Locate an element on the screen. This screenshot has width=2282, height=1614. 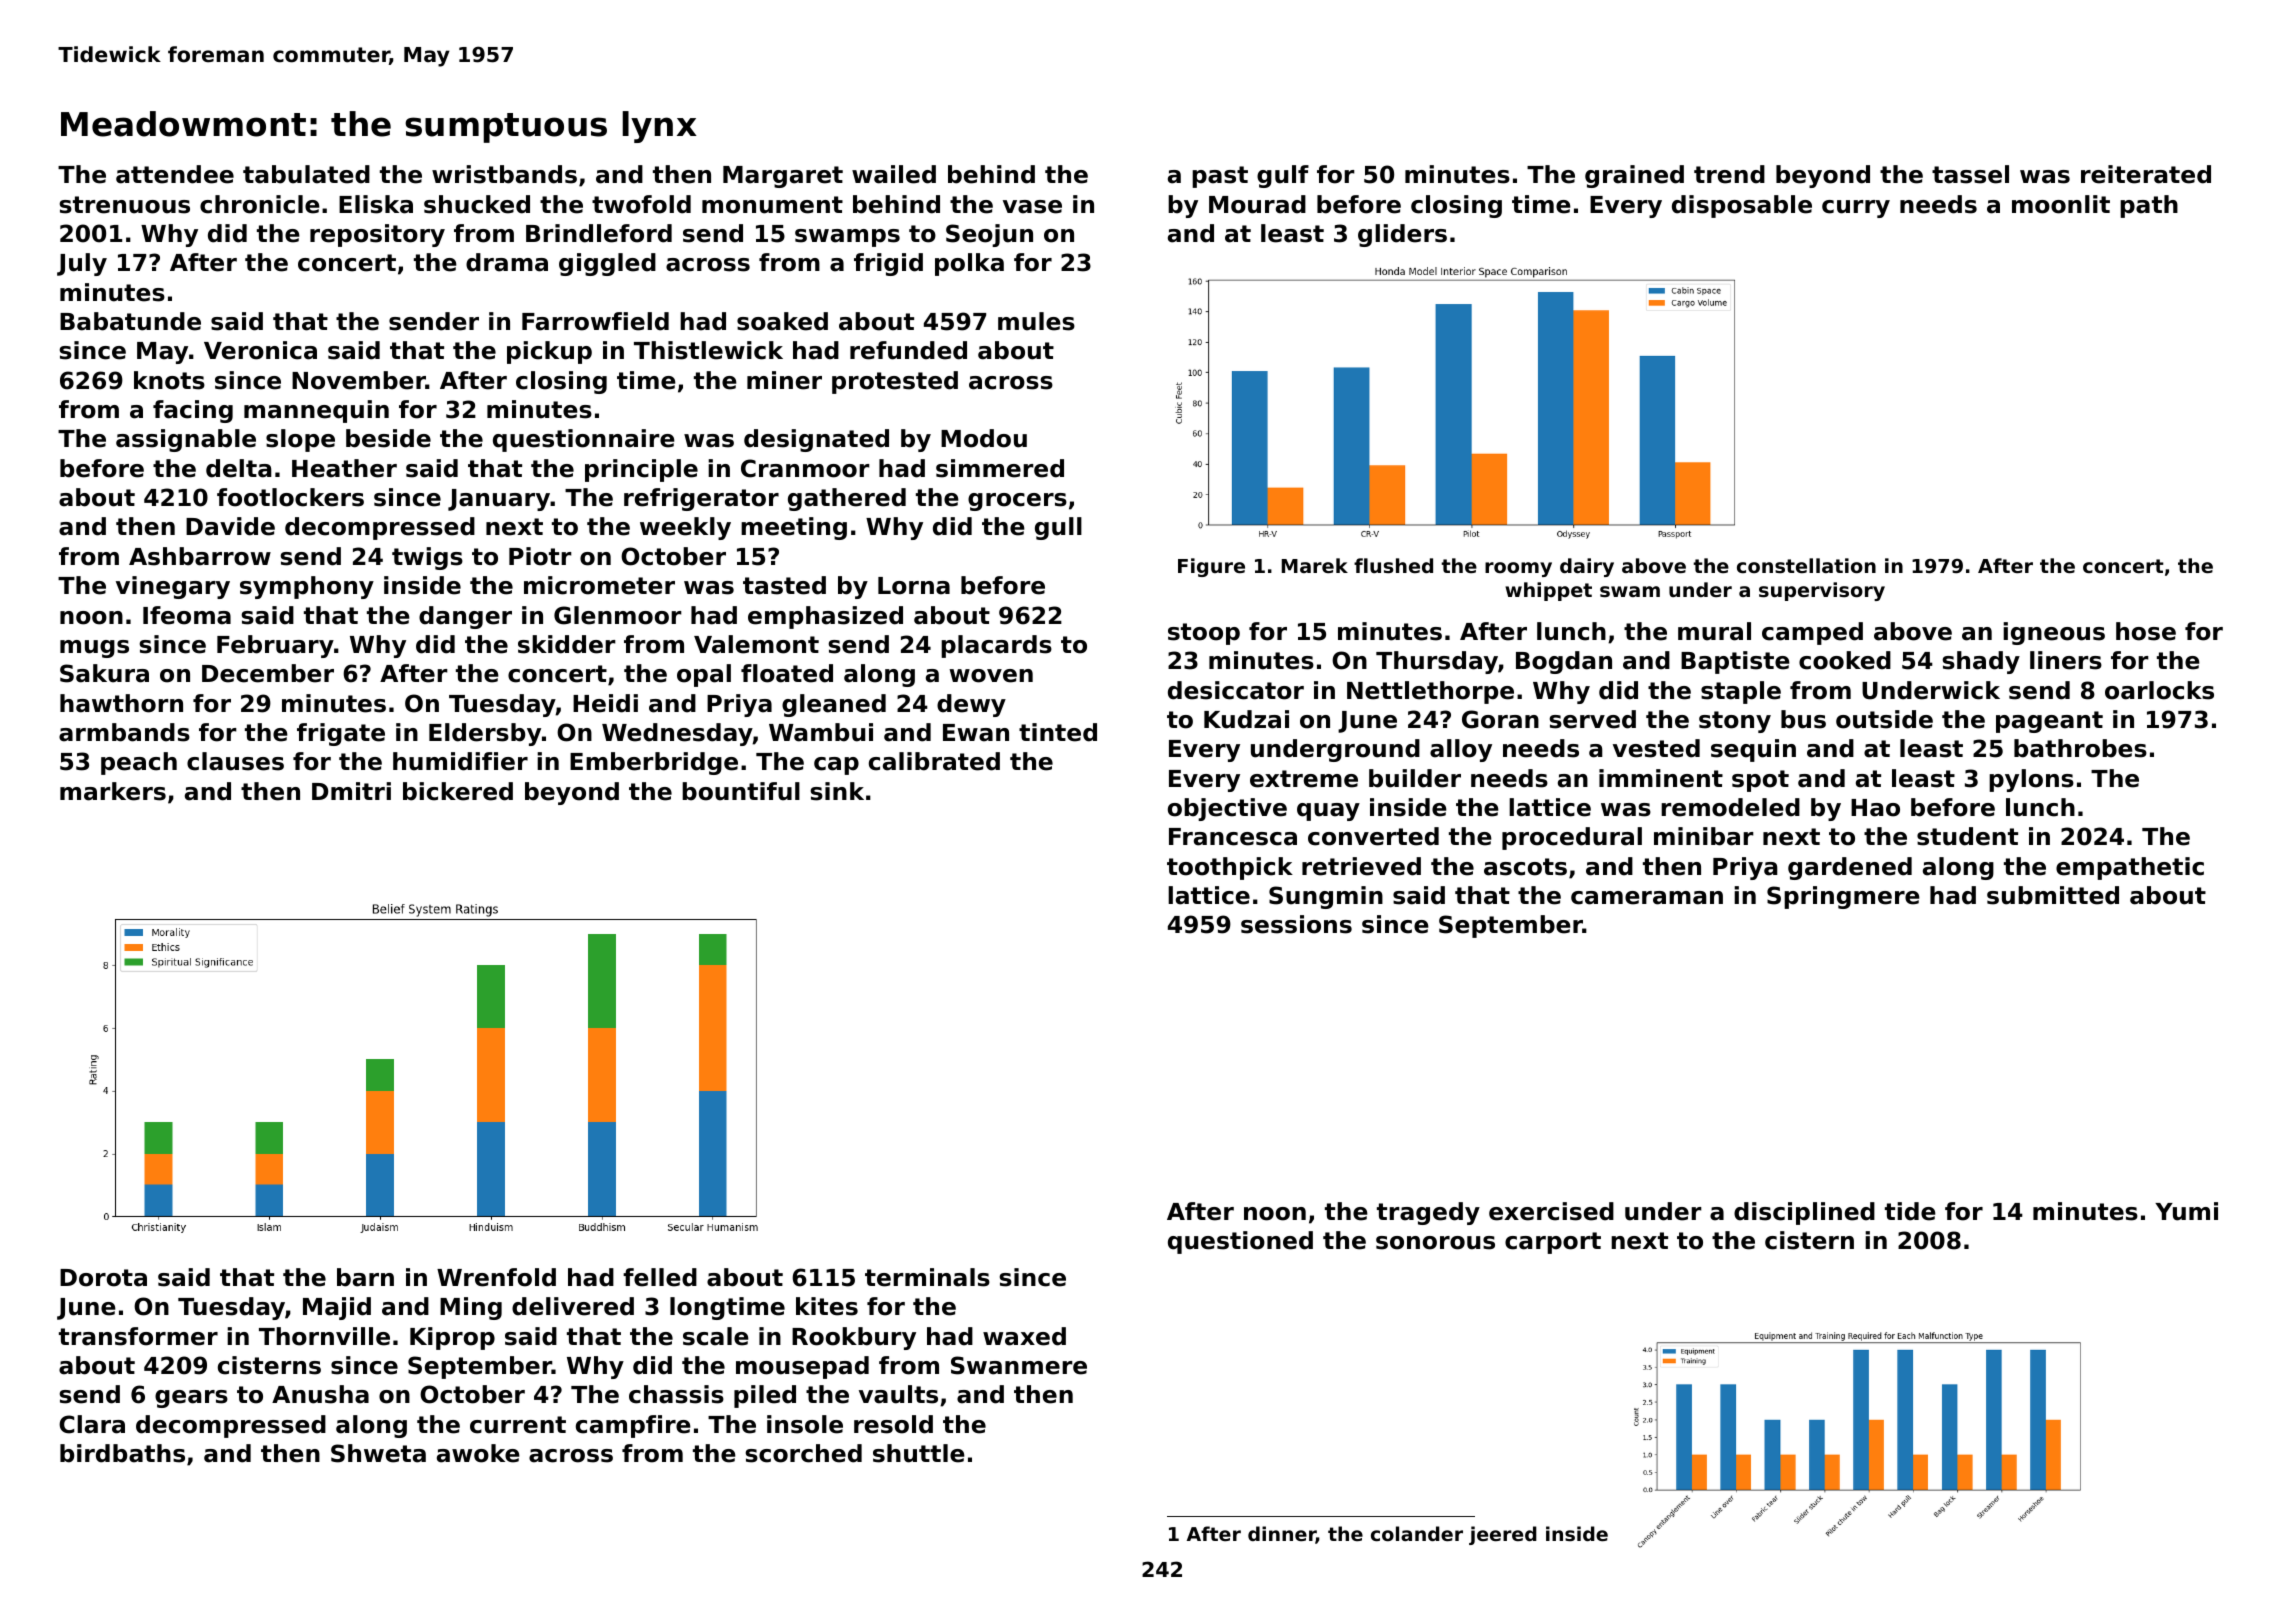
twofold is located at coordinates (641, 204).
